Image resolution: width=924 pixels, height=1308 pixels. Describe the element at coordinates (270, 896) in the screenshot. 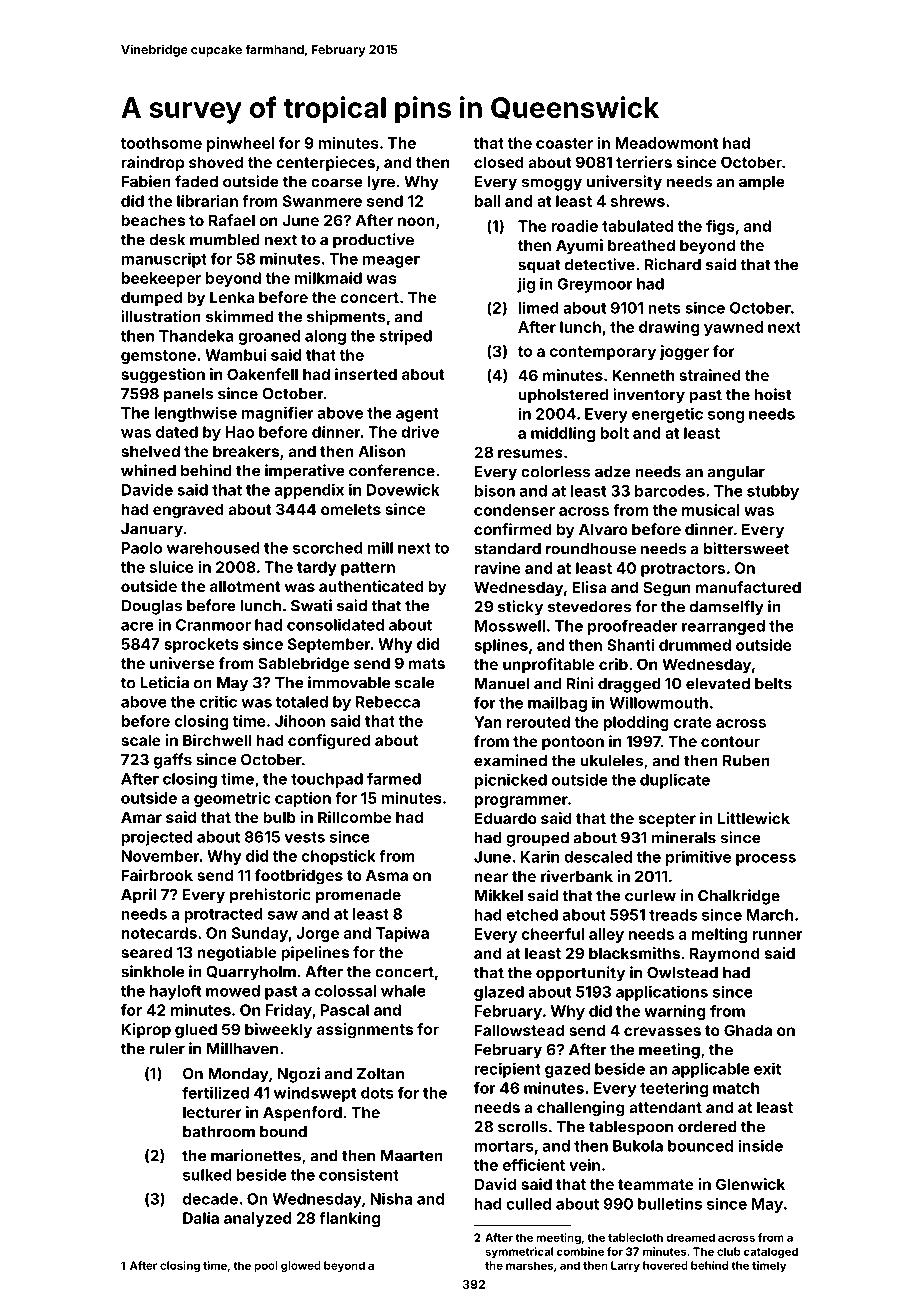

I see `prehistoric` at that location.
